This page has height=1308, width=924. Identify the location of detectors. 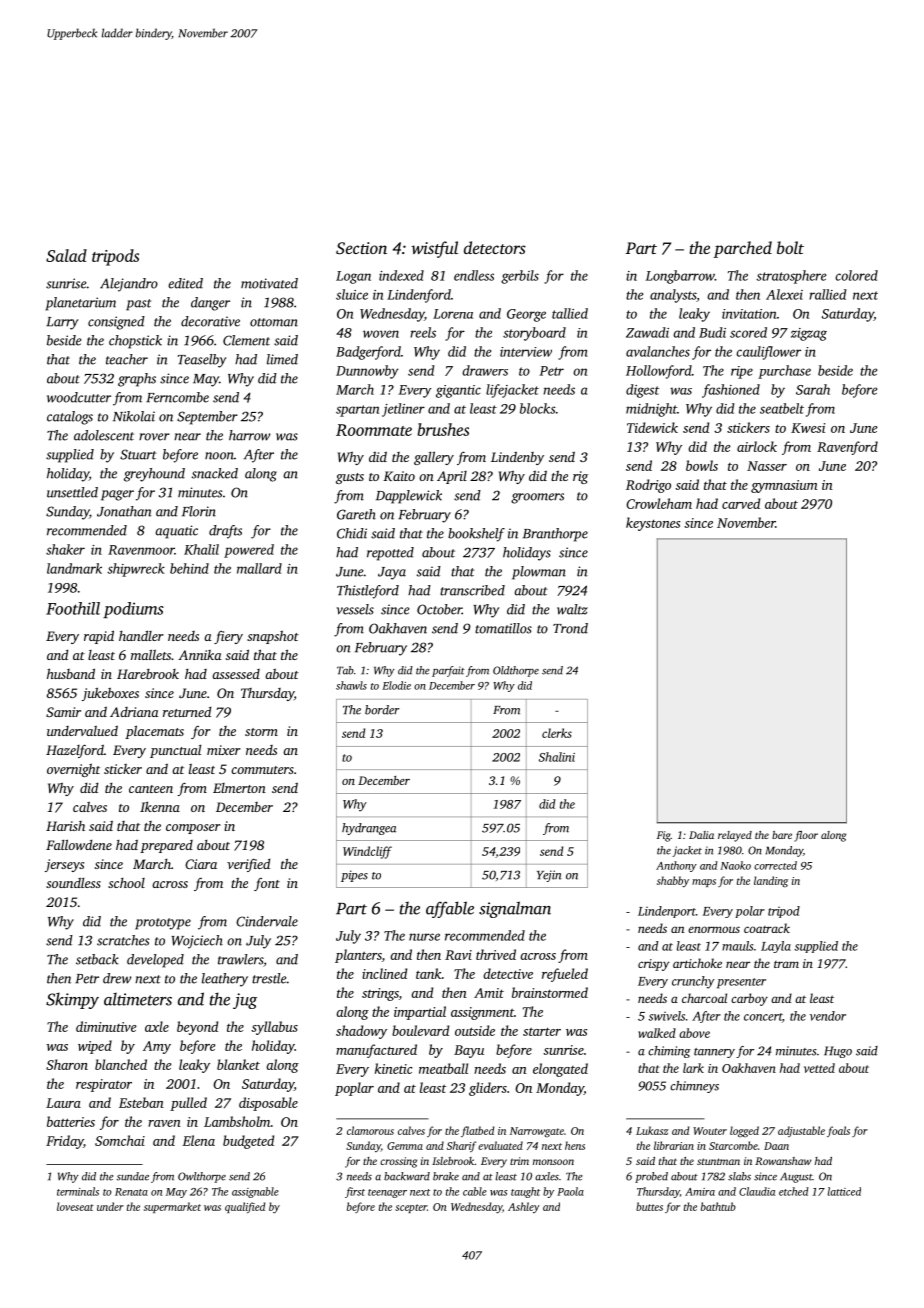
(495, 247).
